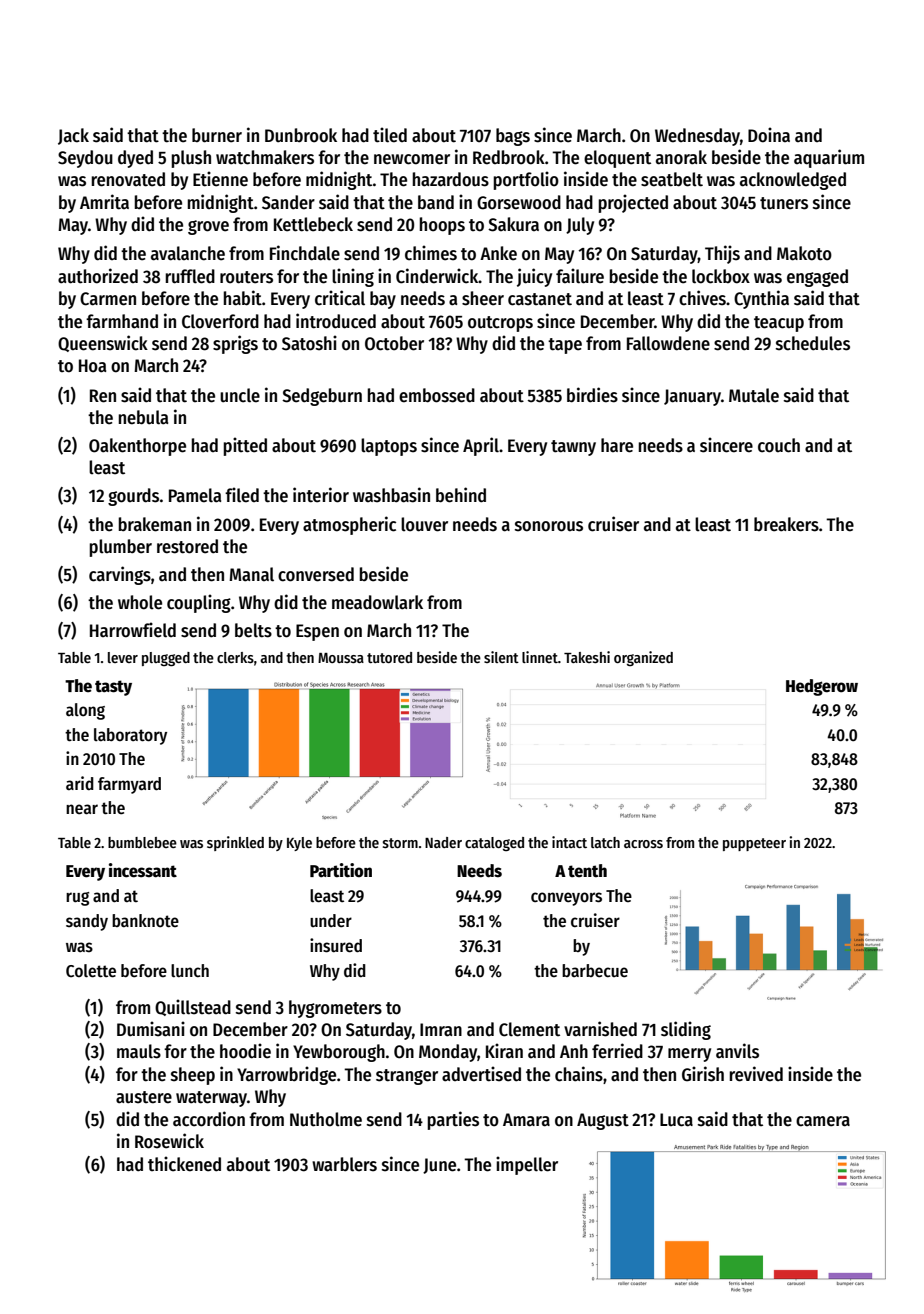  I want to click on sonorous, so click(549, 526).
